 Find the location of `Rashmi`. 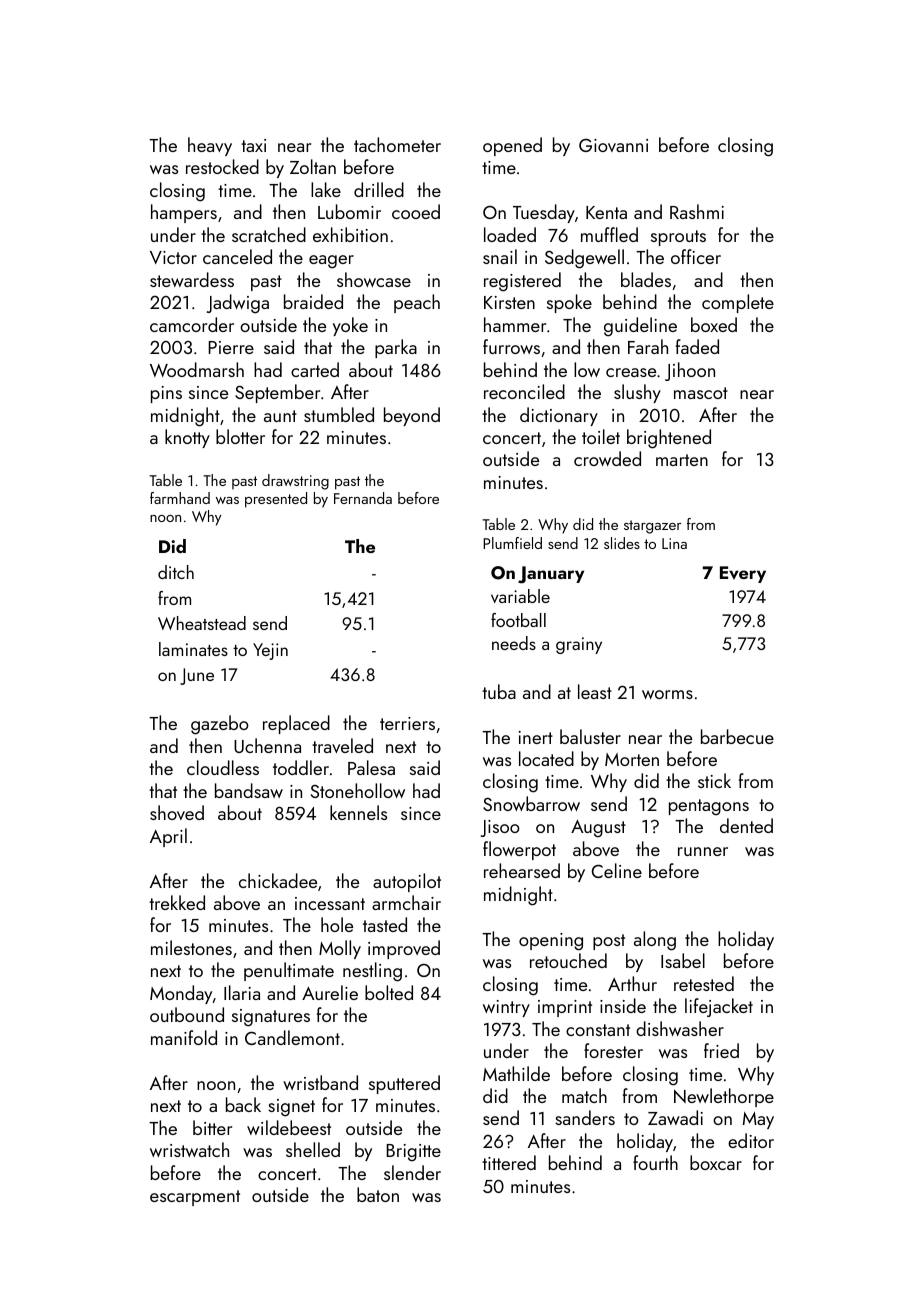

Rashmi is located at coordinates (697, 211).
